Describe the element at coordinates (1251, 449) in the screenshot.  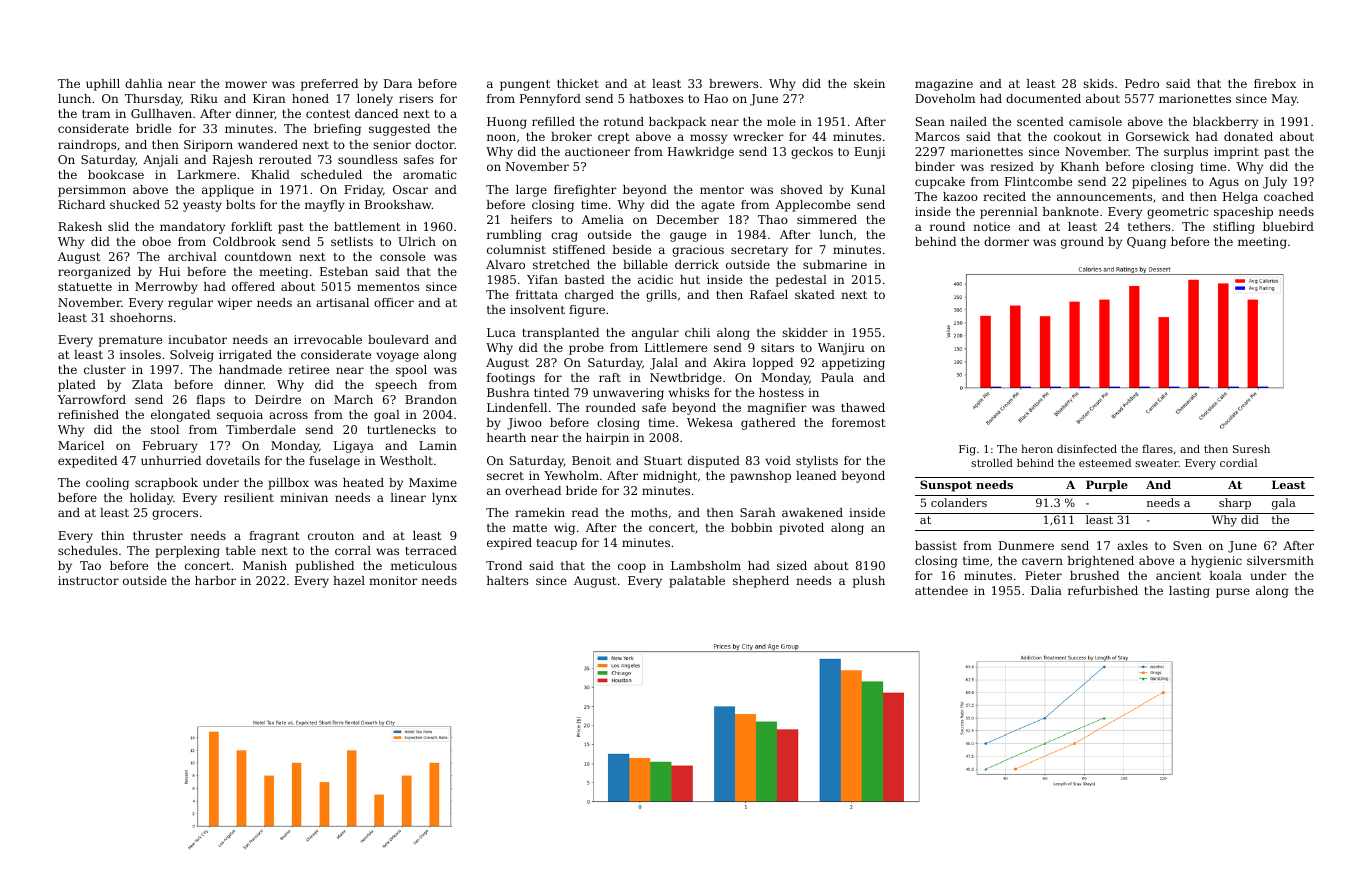
I see `Suresh` at that location.
